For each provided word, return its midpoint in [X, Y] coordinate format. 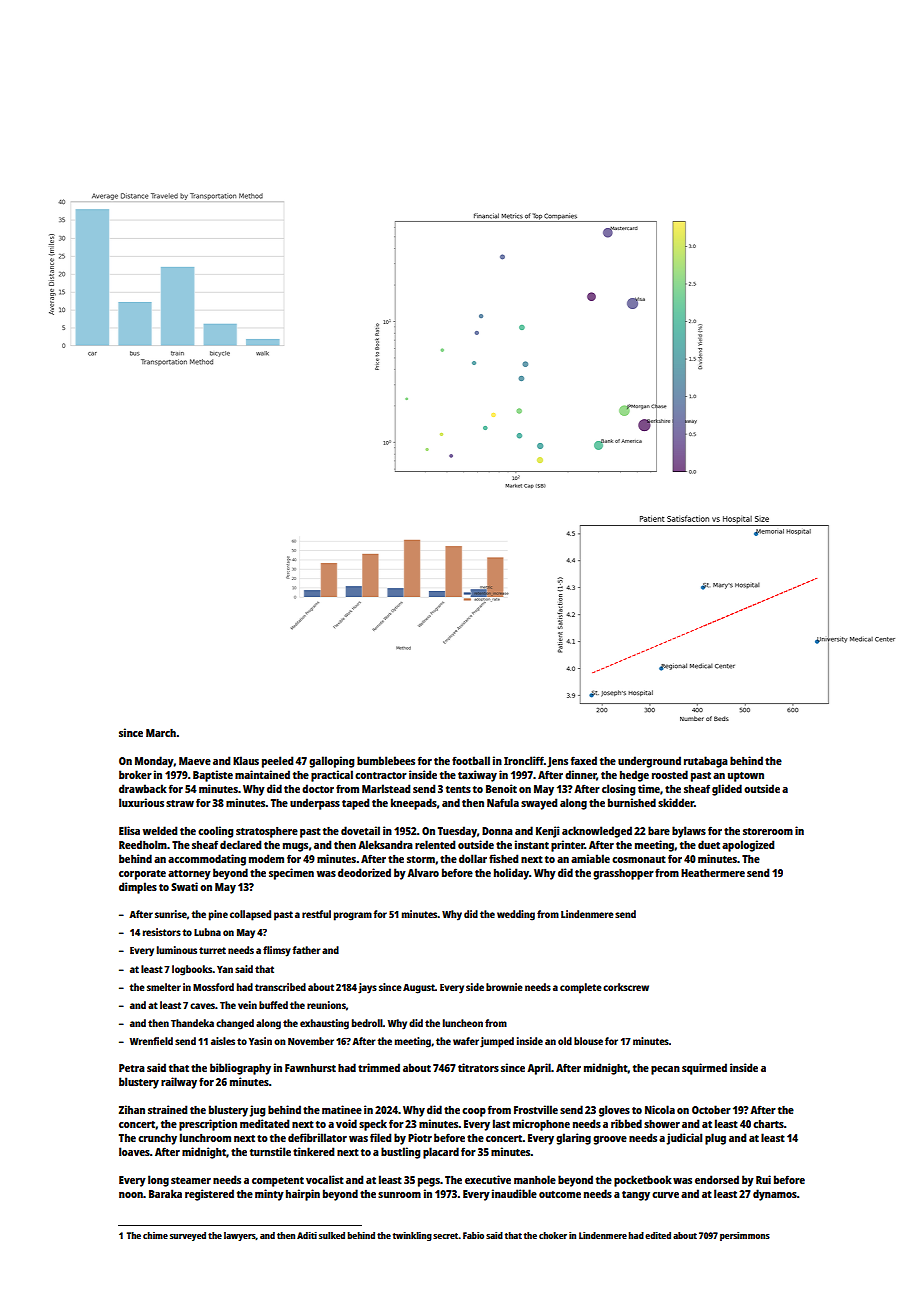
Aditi [307, 1235]
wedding [516, 915]
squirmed [704, 1069]
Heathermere [713, 873]
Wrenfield [151, 1041]
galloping [331, 762]
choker [553, 1235]
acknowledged [597, 832]
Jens [557, 762]
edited [658, 1235]
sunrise [171, 914]
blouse [588, 1041]
